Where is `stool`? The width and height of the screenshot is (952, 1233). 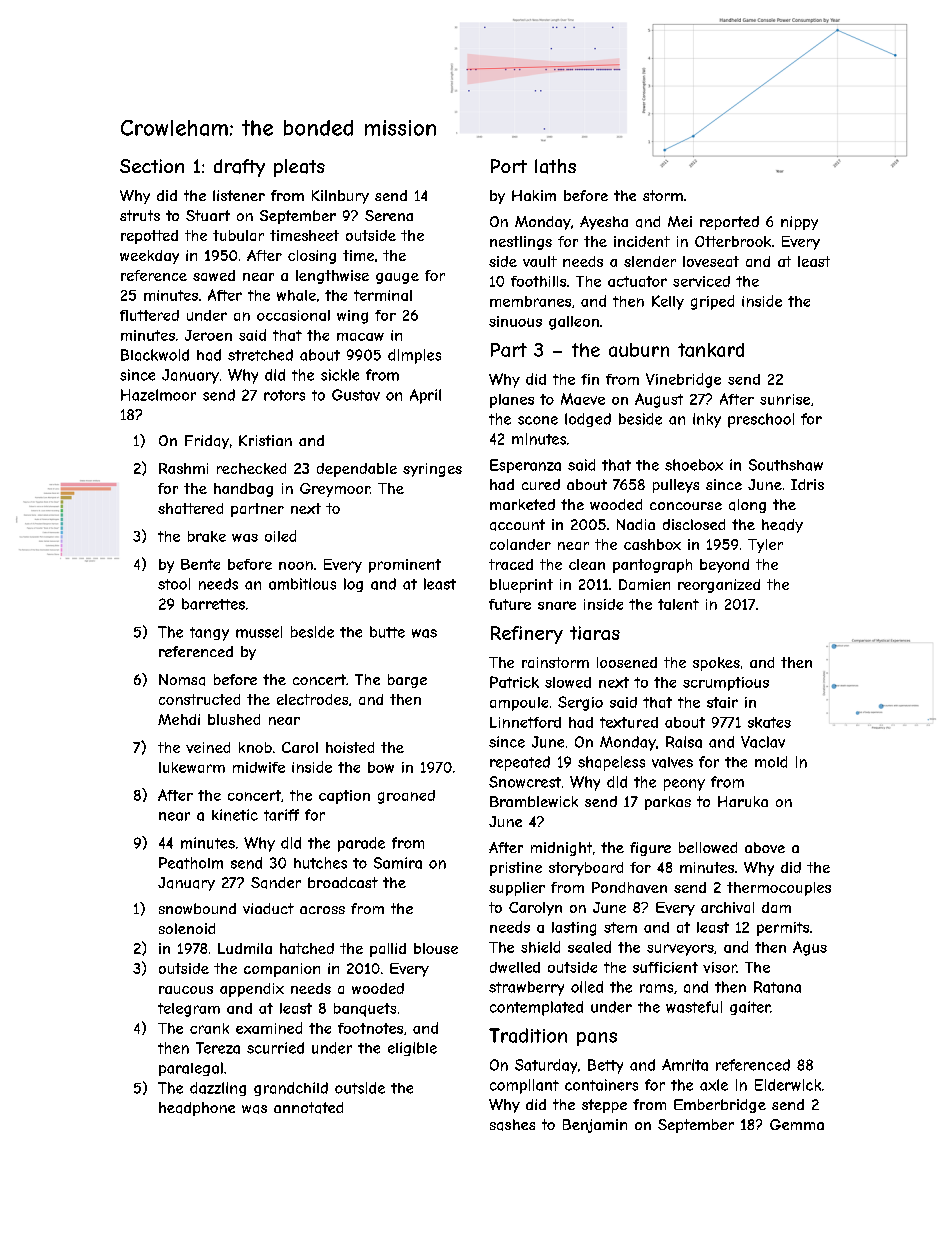
stool is located at coordinates (174, 584).
